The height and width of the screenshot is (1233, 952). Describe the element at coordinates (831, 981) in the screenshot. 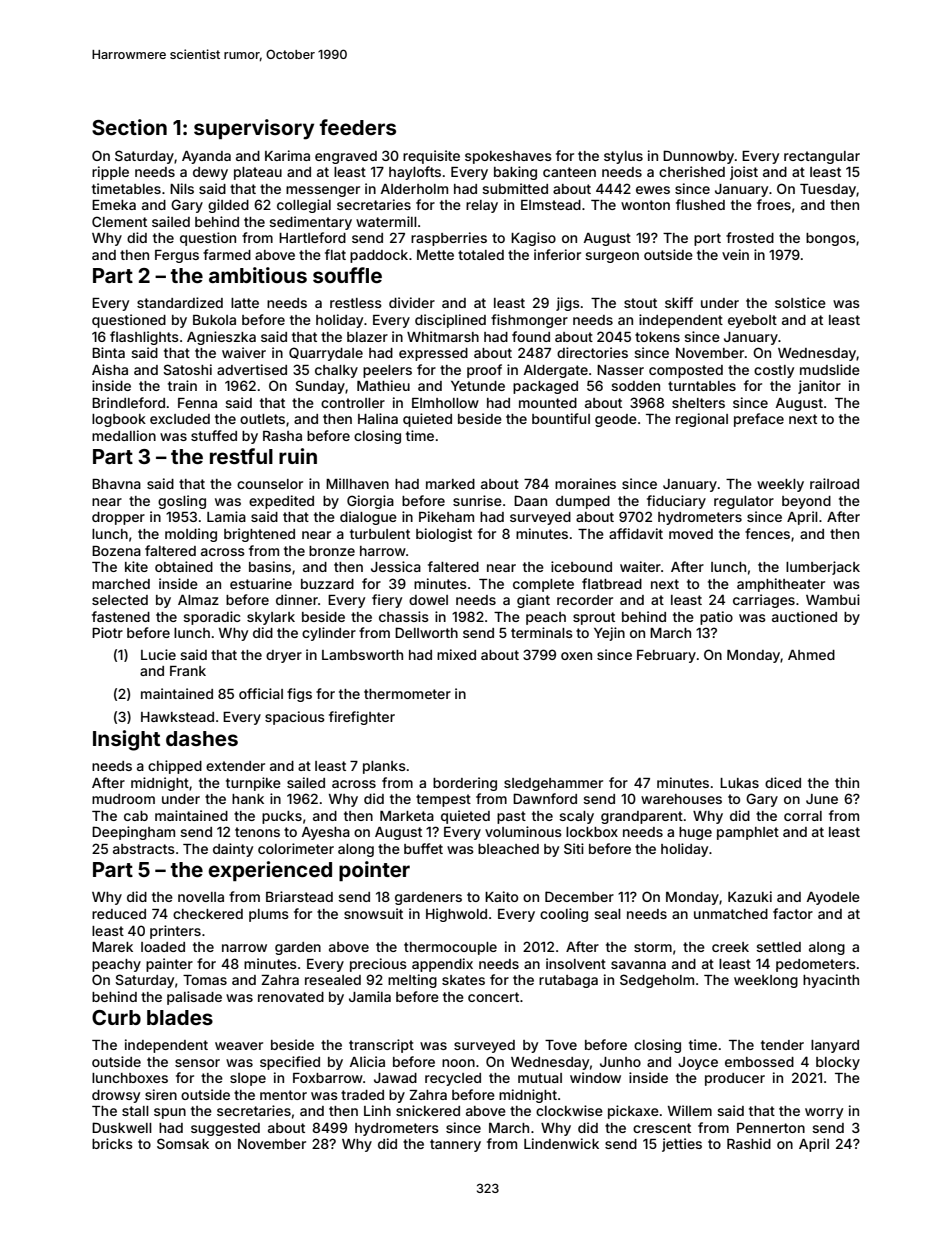

I see `hyacinth` at that location.
